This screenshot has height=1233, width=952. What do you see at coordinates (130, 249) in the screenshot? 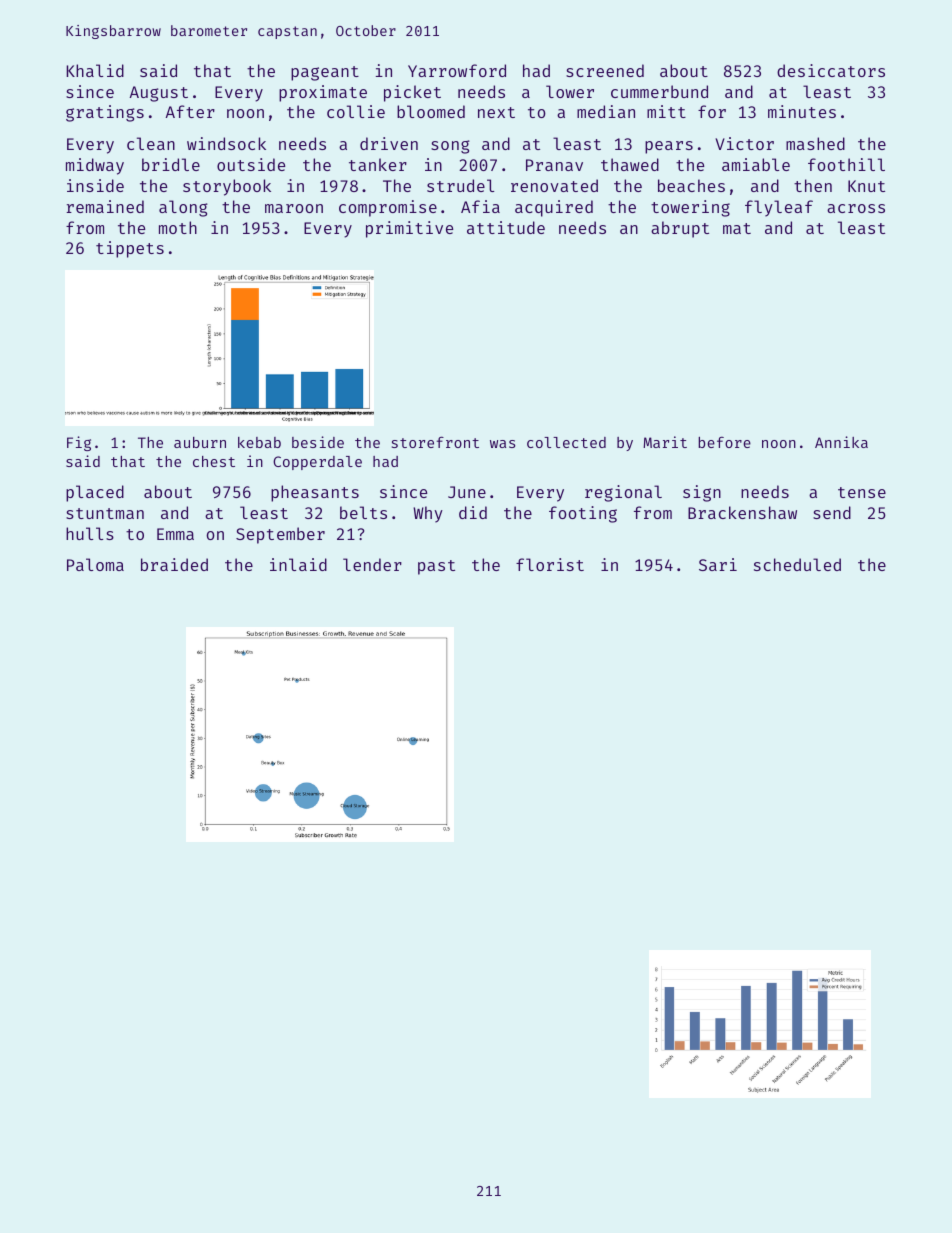
I see `tippets` at bounding box center [130, 249].
